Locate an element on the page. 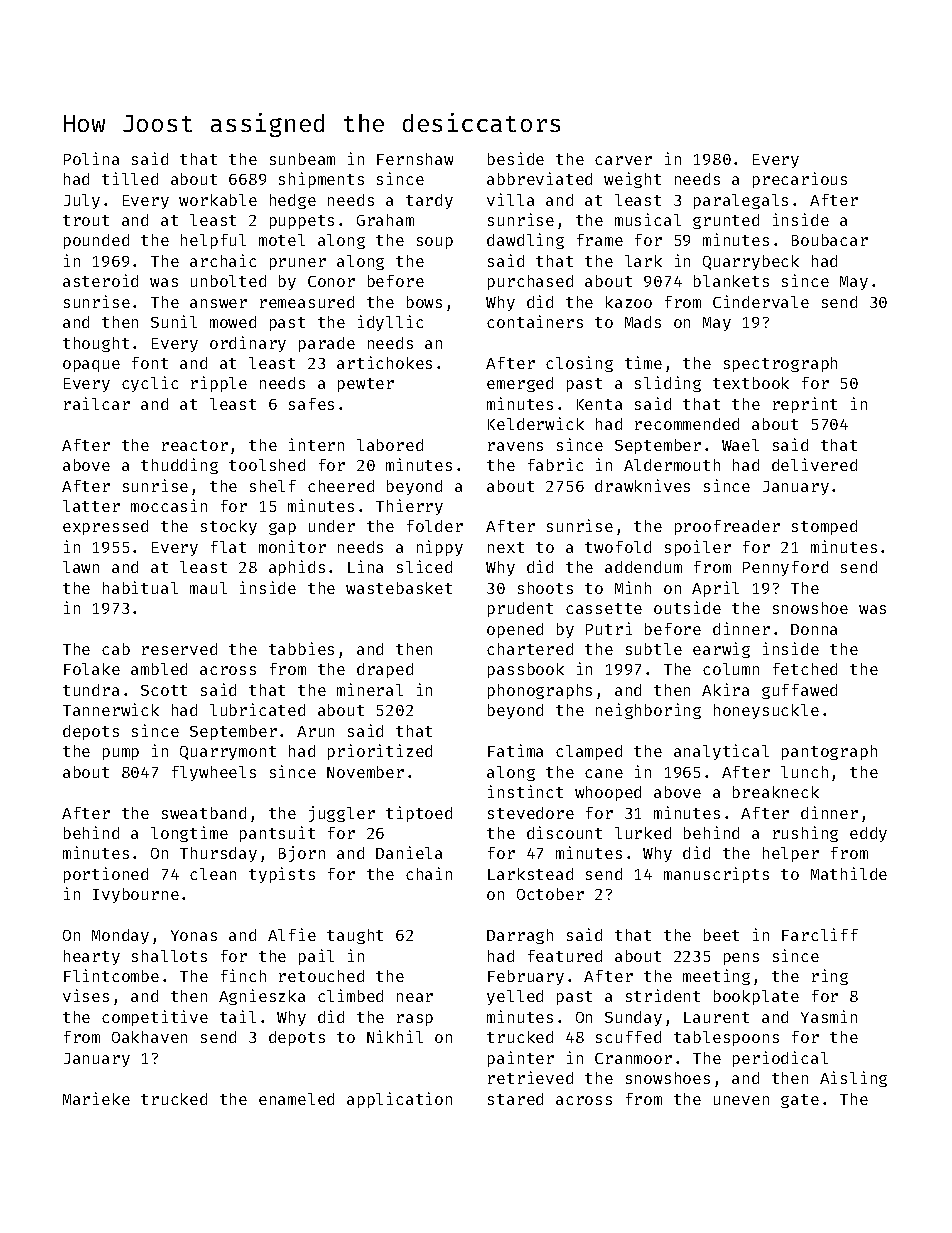 This document has height=1233, width=952. bows is located at coordinates (424, 302).
